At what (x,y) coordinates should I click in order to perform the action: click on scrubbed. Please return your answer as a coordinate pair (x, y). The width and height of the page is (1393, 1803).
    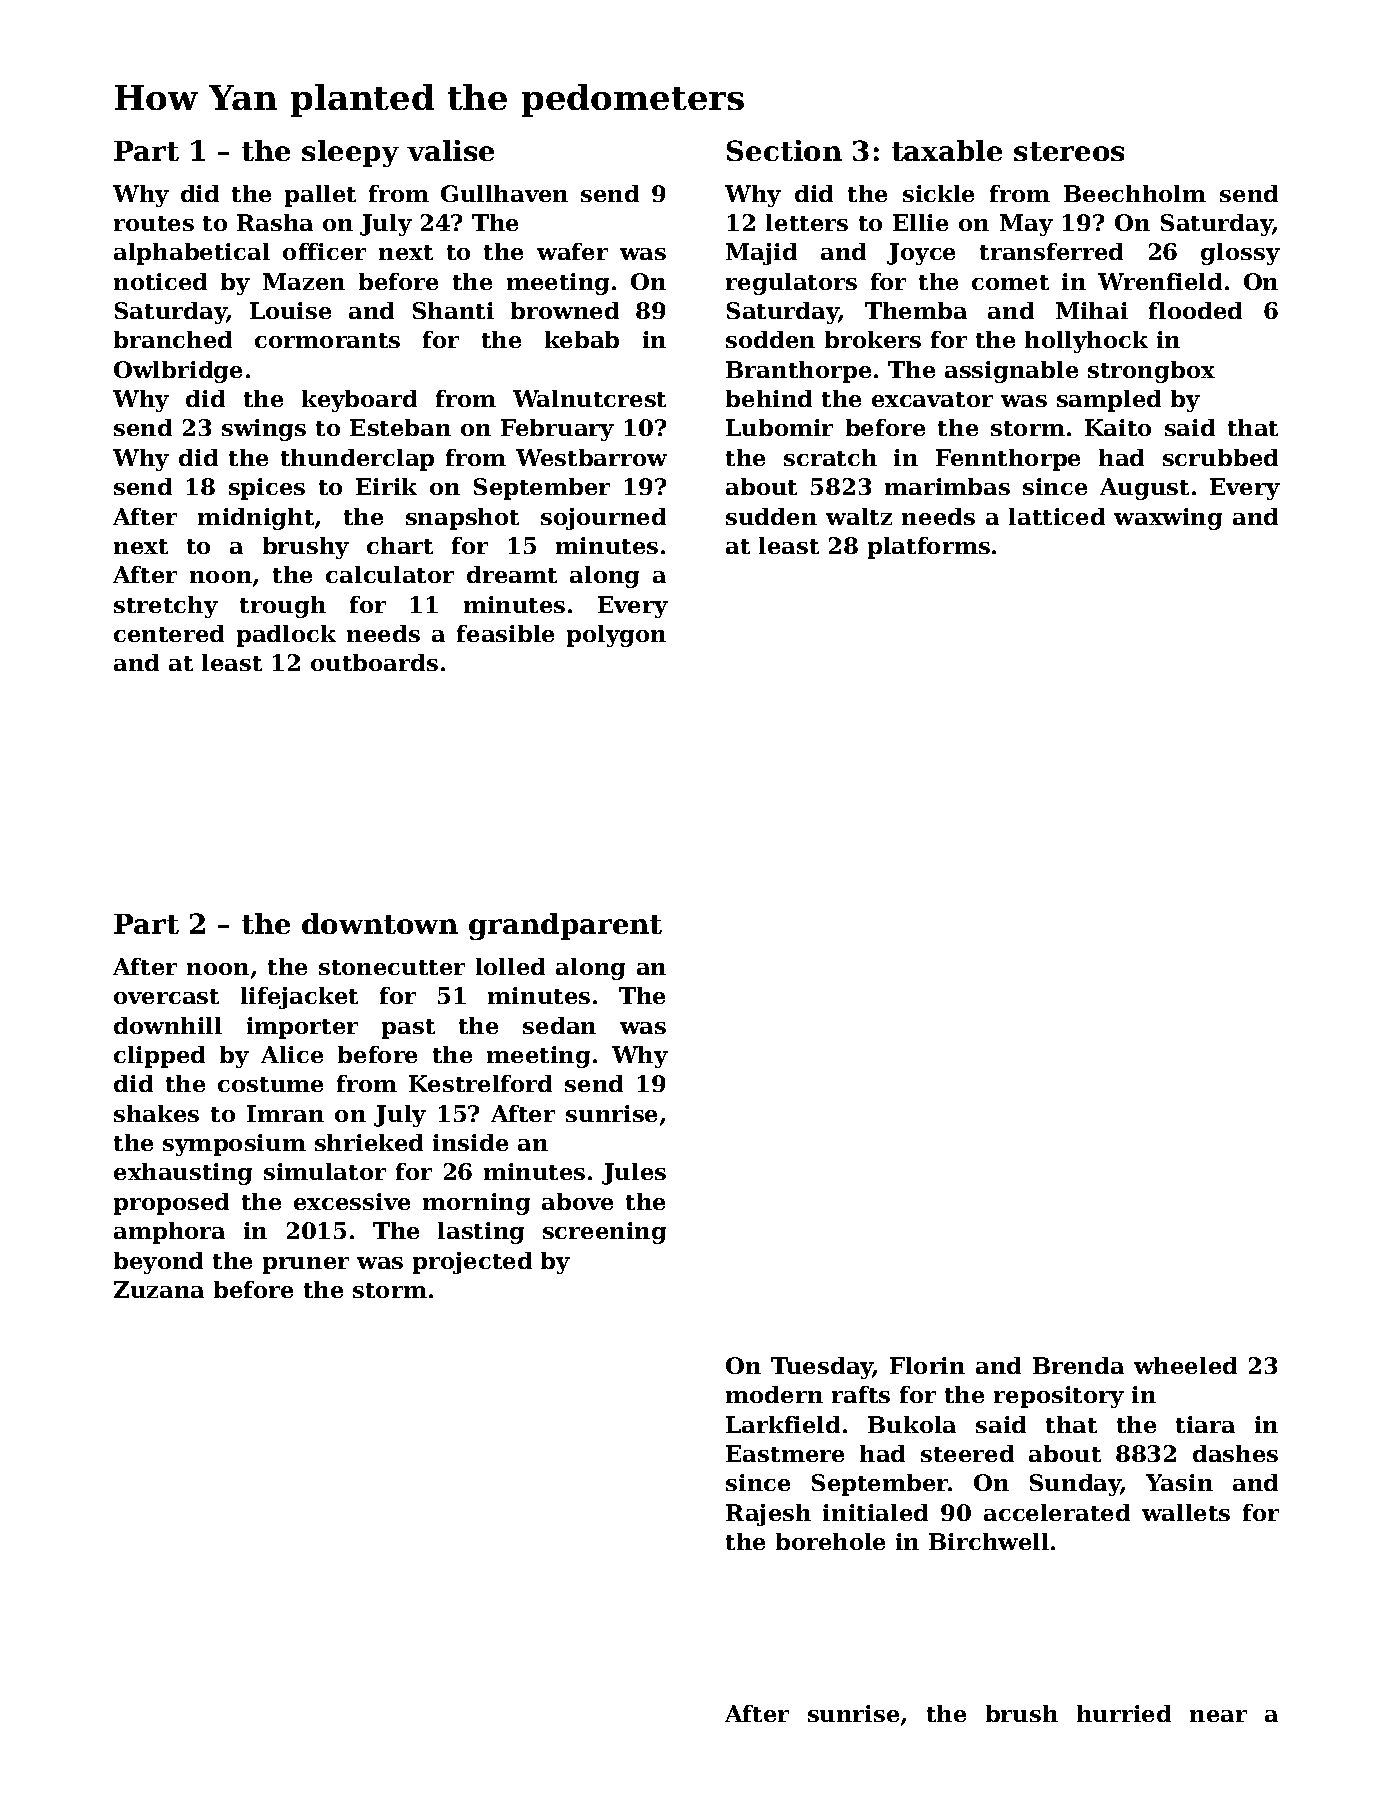
    Looking at the image, I should click on (1220, 457).
